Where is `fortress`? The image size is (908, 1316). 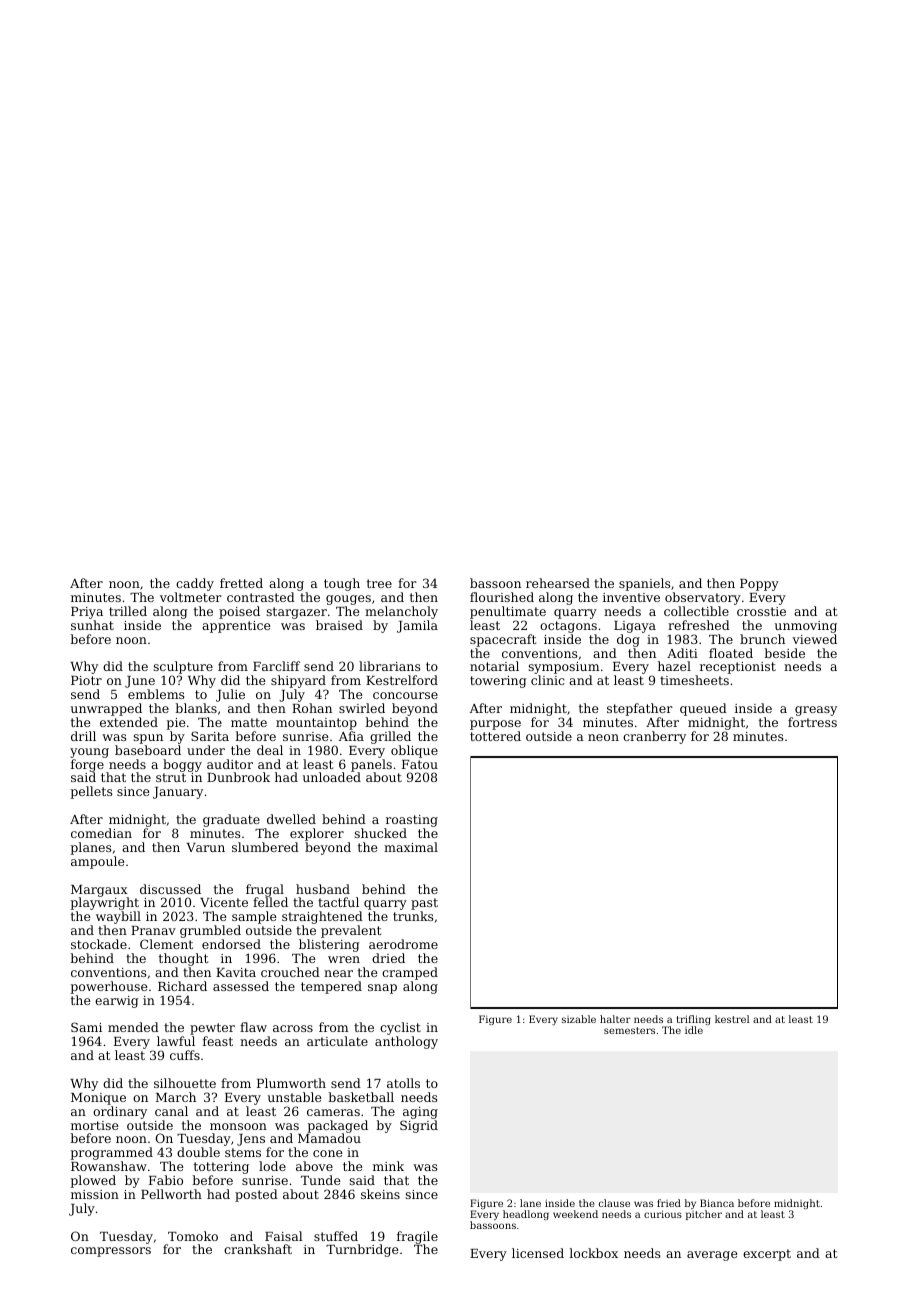
fortress is located at coordinates (812, 722).
